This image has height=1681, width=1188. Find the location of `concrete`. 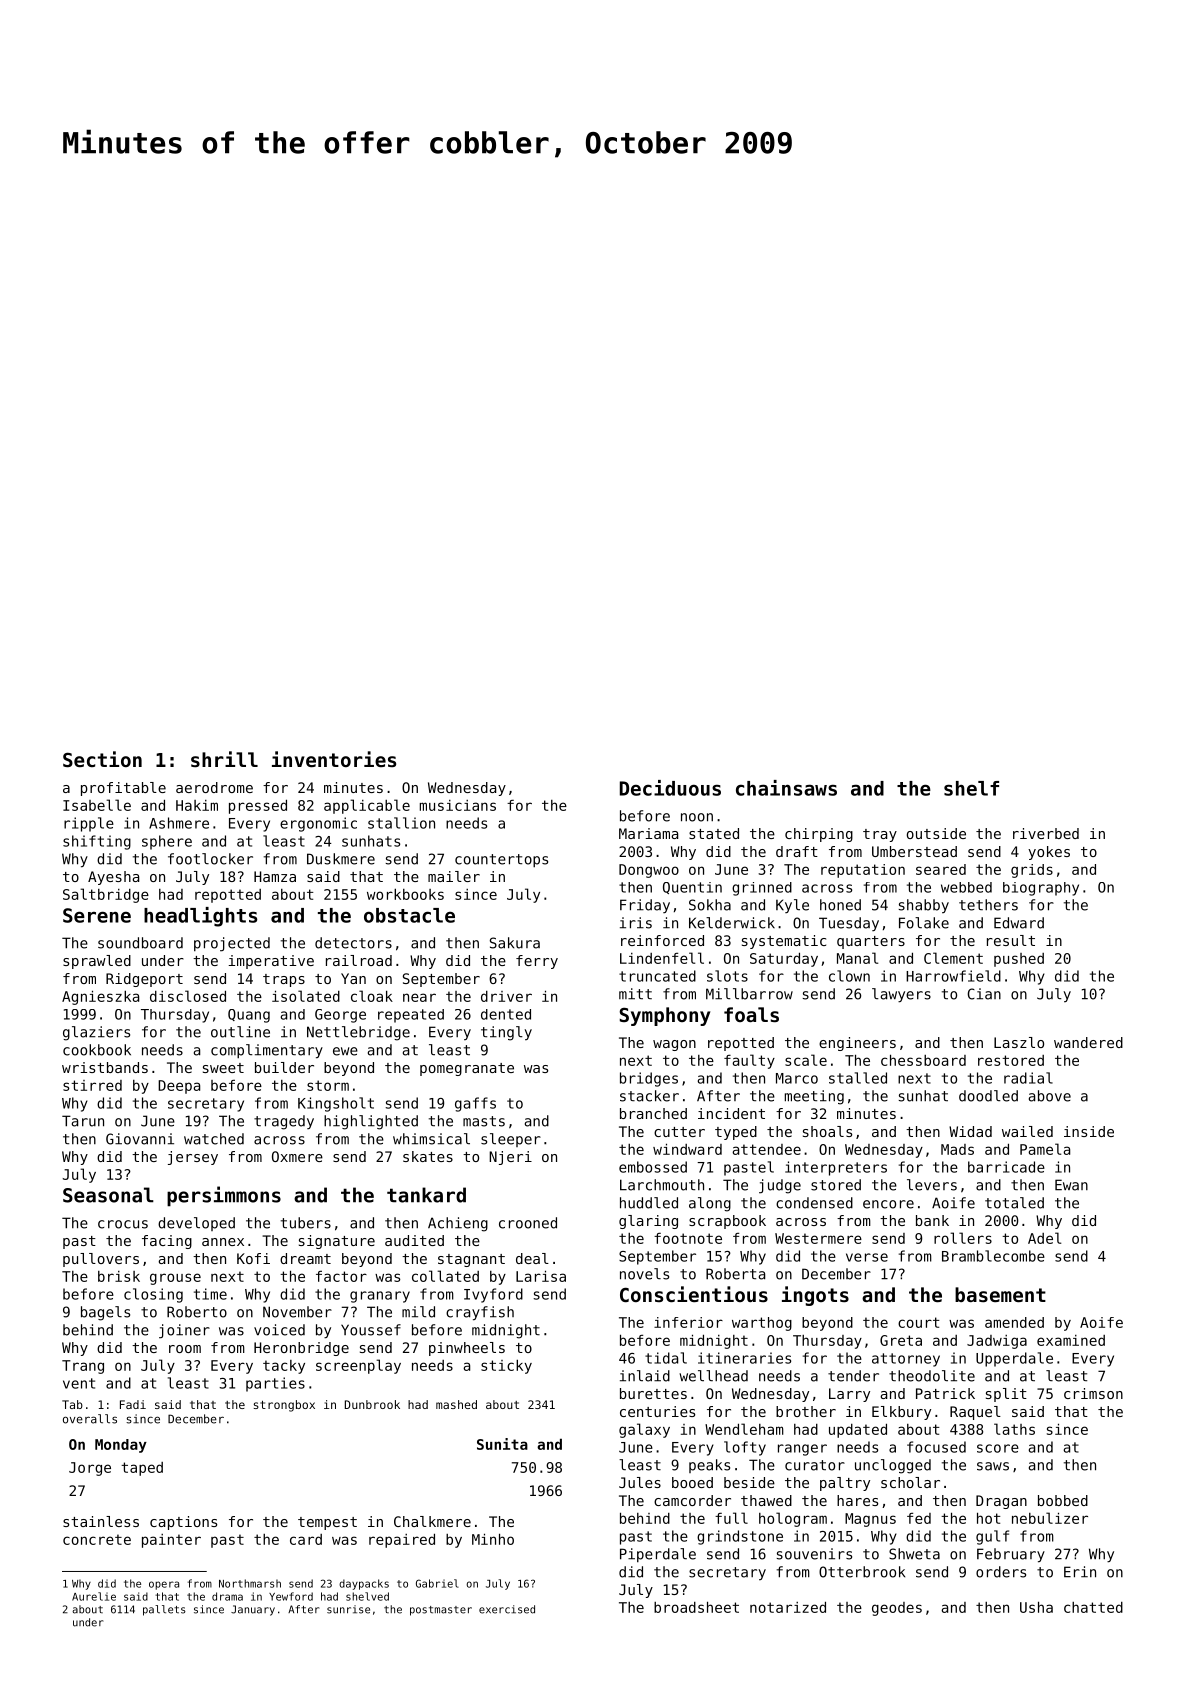

concrete is located at coordinates (97, 1539).
